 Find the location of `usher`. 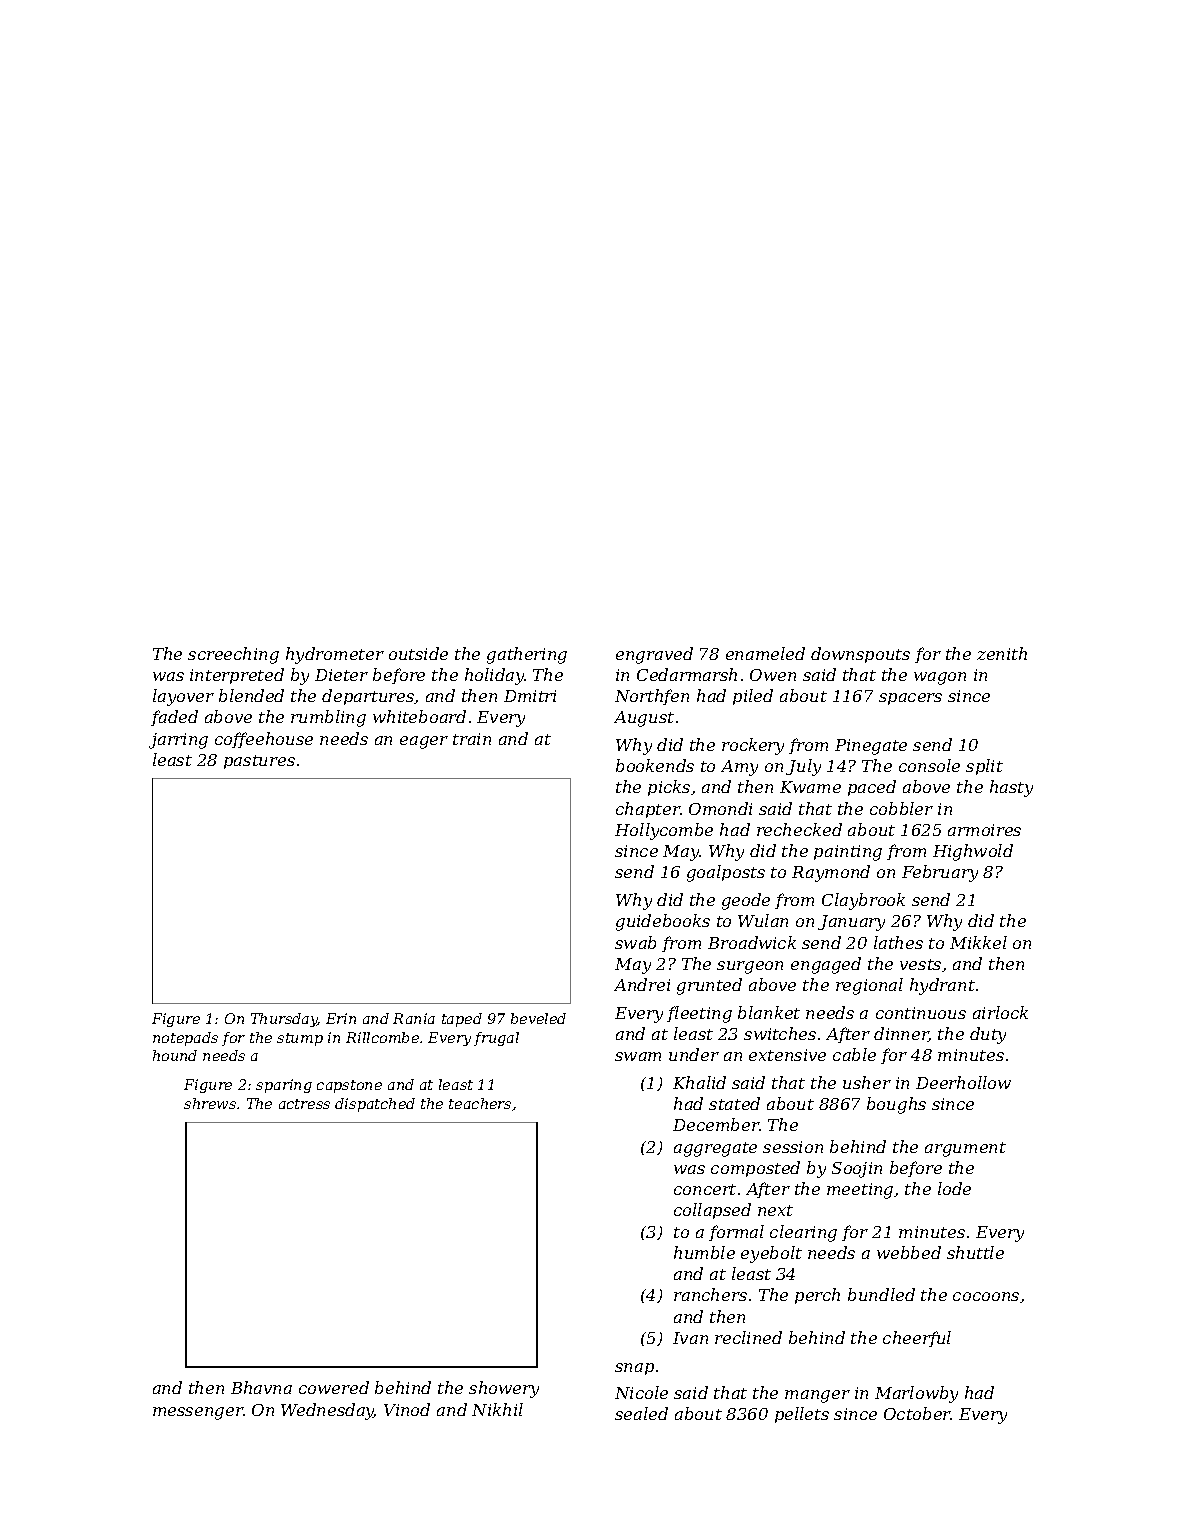

usher is located at coordinates (867, 1082).
